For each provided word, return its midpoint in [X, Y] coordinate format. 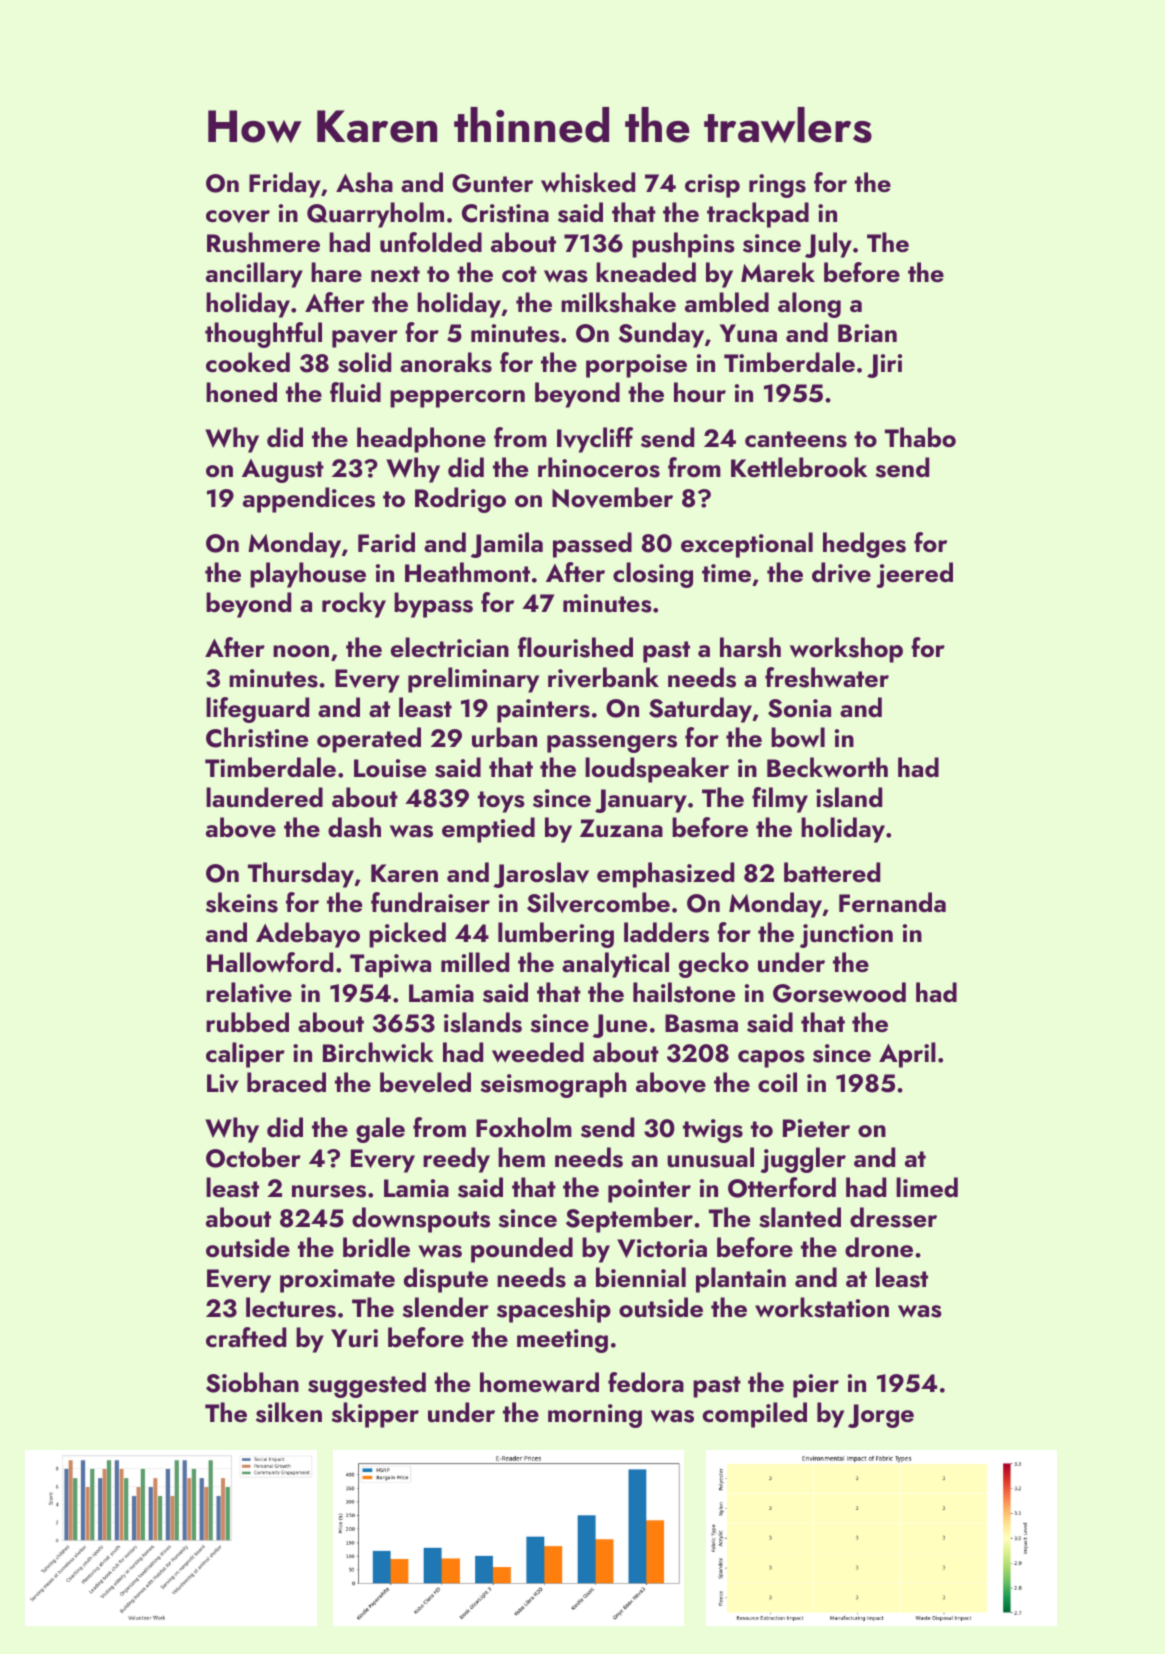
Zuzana [621, 828]
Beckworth [827, 767]
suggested [367, 1385]
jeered [914, 575]
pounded [522, 1250]
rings [777, 186]
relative [249, 992]
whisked [588, 182]
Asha [364, 182]
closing [653, 575]
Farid [386, 542]
